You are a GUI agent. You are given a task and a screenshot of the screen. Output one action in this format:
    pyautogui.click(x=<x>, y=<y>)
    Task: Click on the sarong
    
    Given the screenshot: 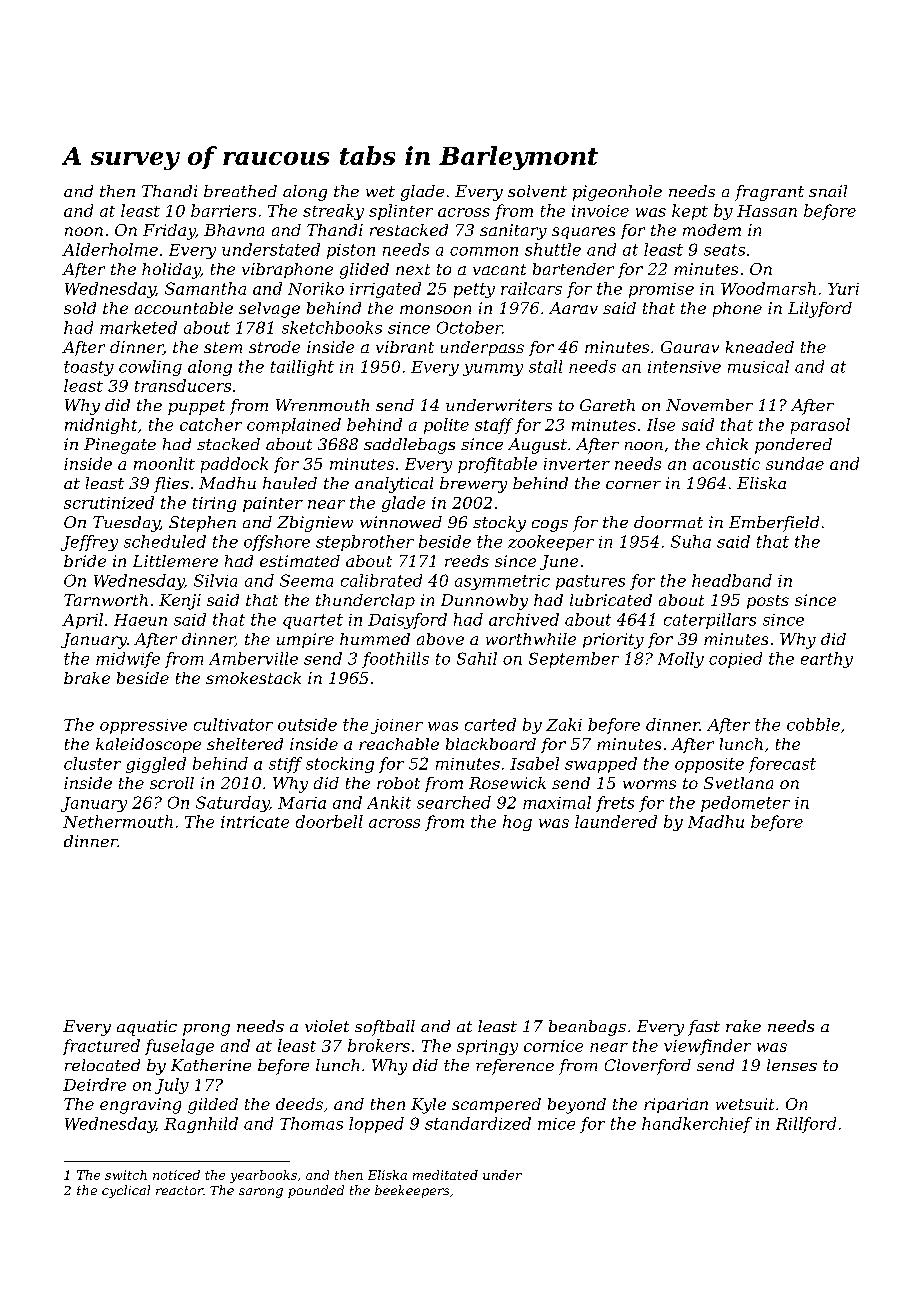 What is the action you would take?
    pyautogui.click(x=261, y=1193)
